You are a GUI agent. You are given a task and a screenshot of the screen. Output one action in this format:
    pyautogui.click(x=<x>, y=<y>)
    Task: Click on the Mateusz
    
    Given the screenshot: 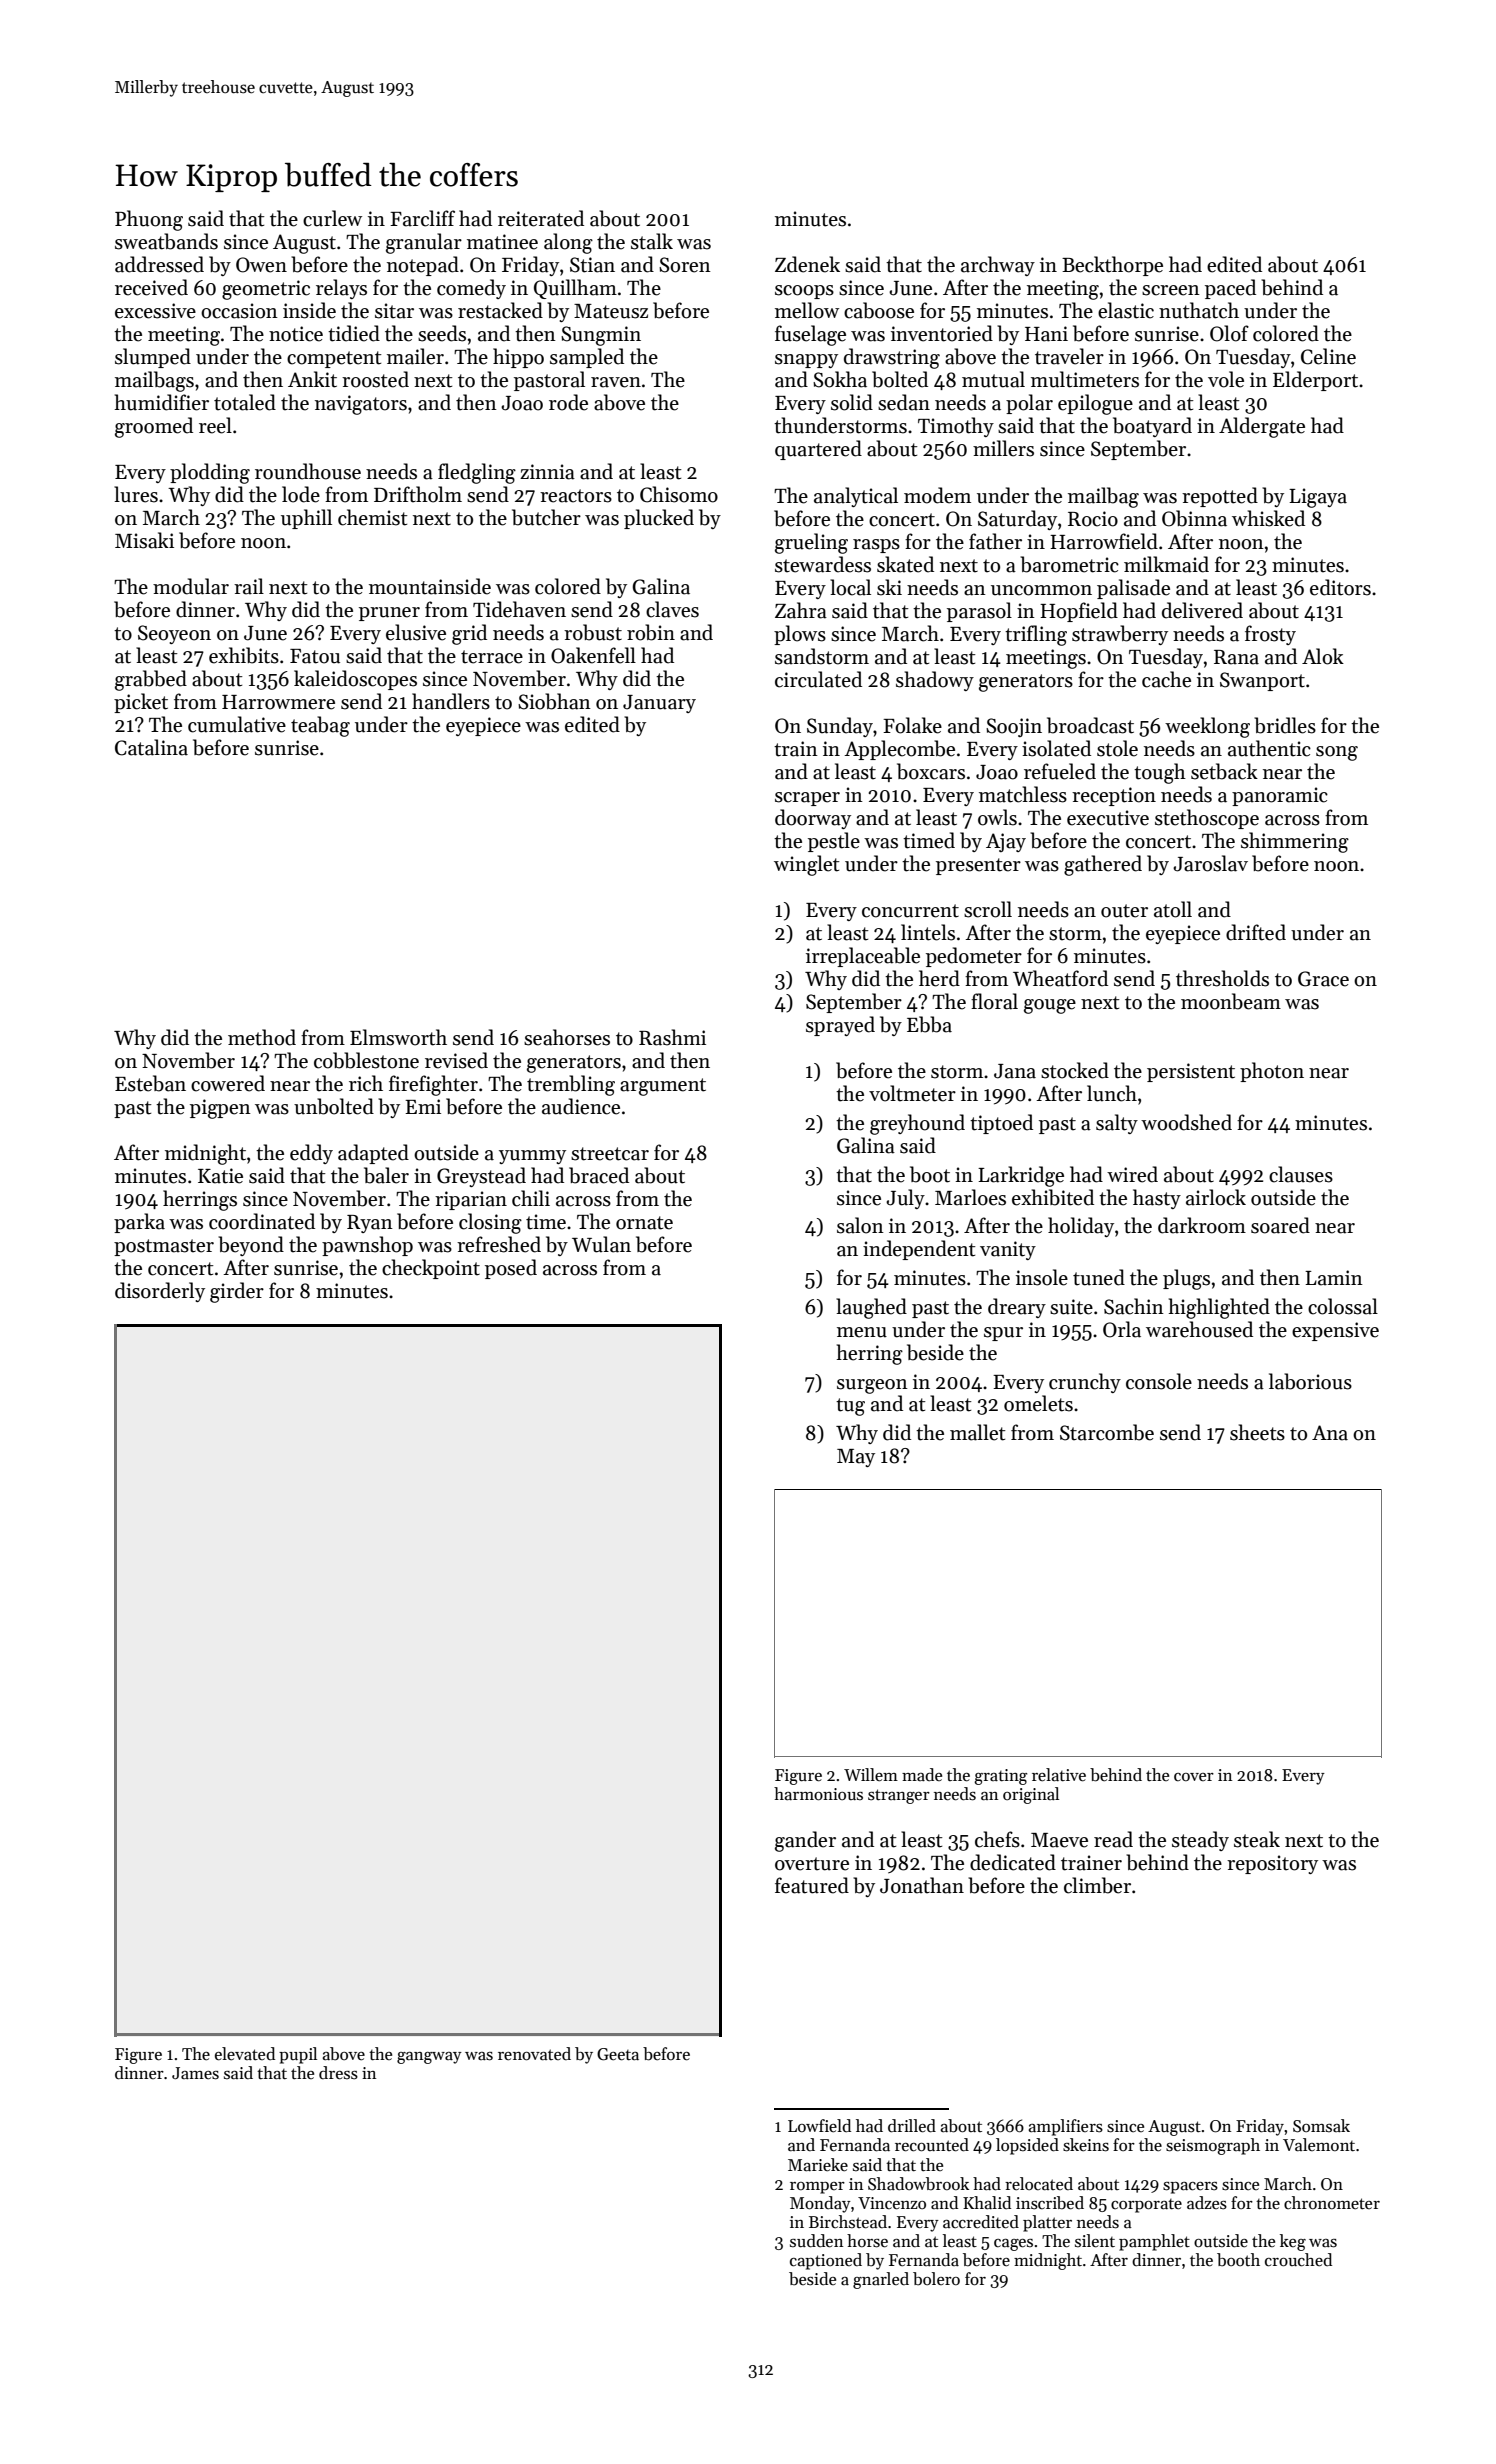 What is the action you would take?
    pyautogui.click(x=611, y=311)
